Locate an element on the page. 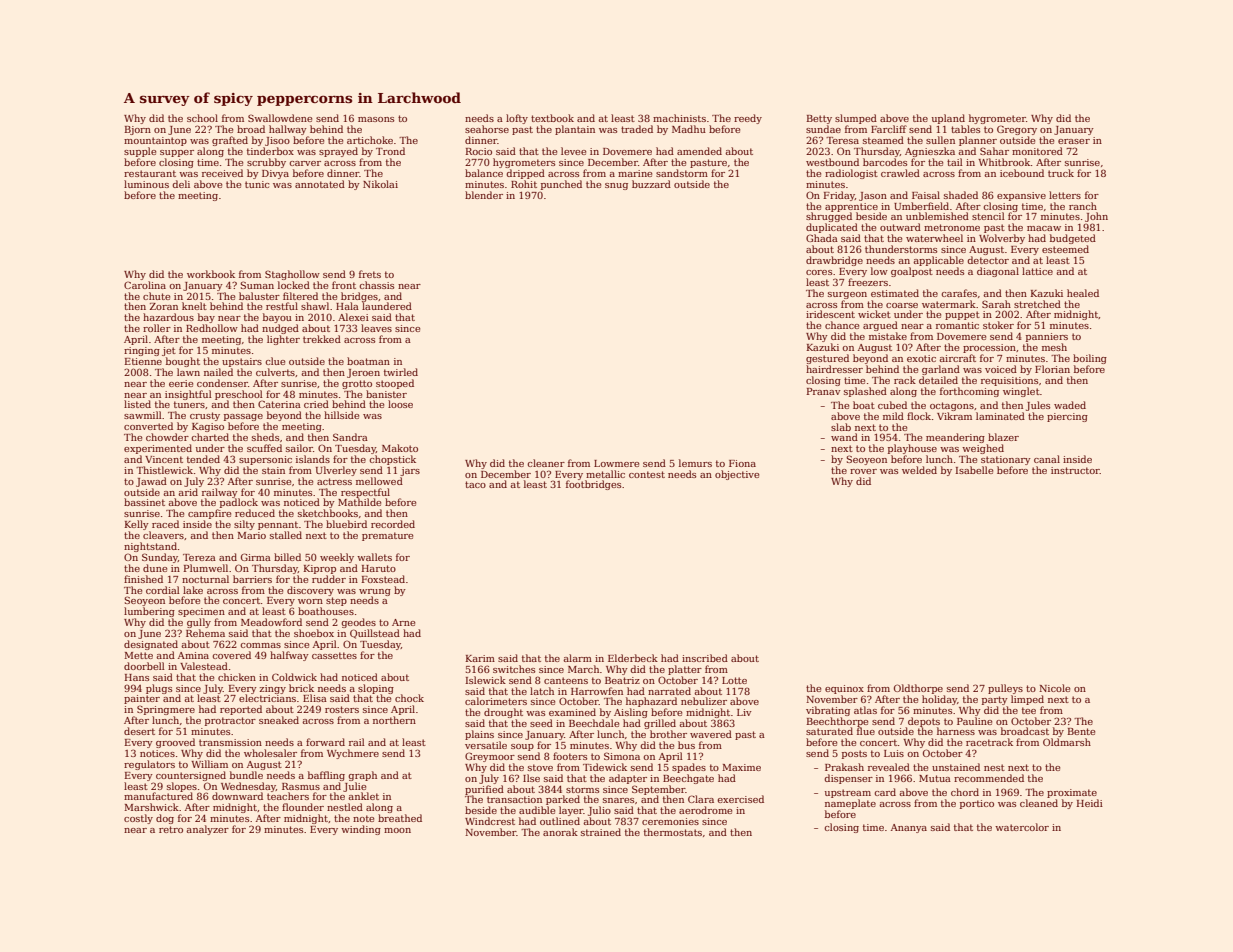 This document has width=1233, height=952. Nicole is located at coordinates (1054, 688).
